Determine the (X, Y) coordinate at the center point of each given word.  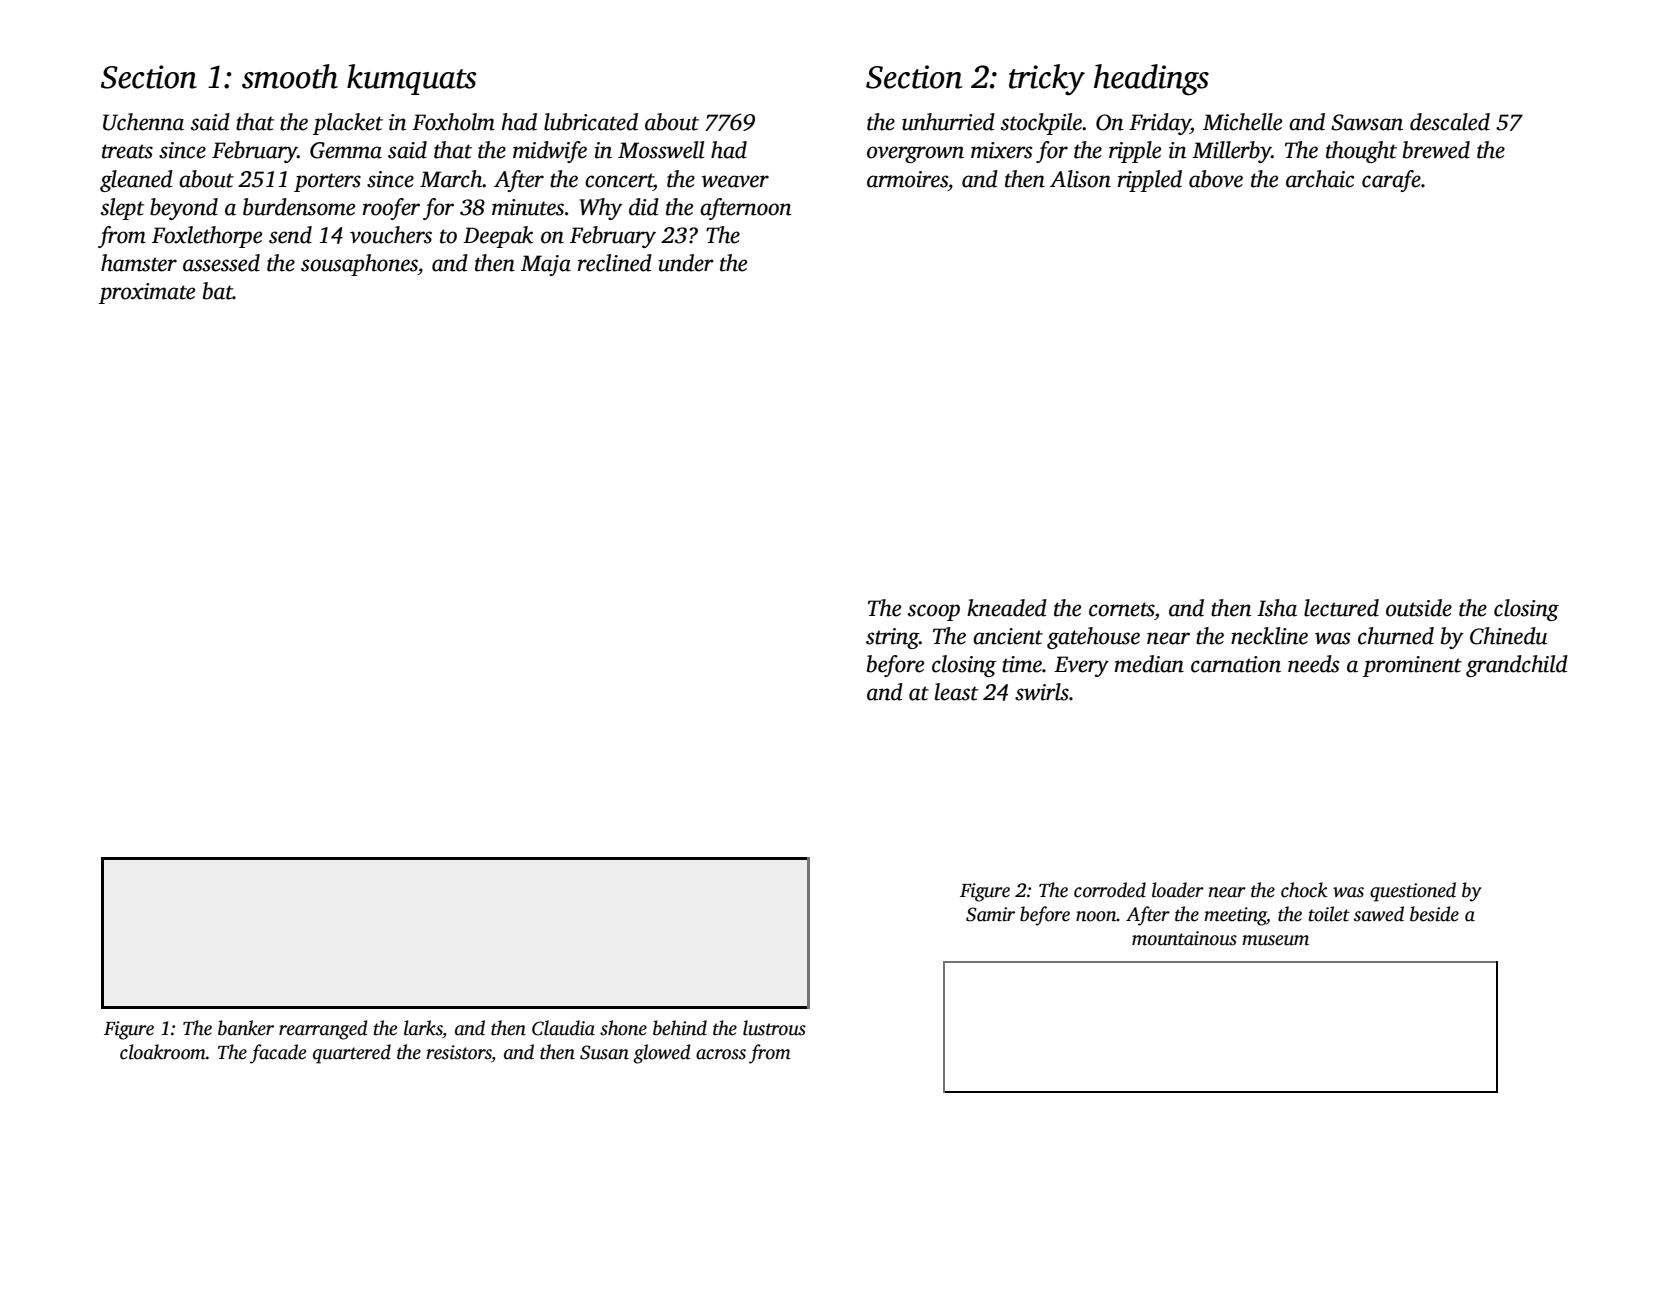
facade (278, 1054)
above (1216, 179)
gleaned (136, 181)
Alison (1080, 179)
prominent (1412, 666)
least (956, 692)
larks (423, 1029)
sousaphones (359, 265)
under (686, 263)
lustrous (774, 1028)
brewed (1436, 150)
